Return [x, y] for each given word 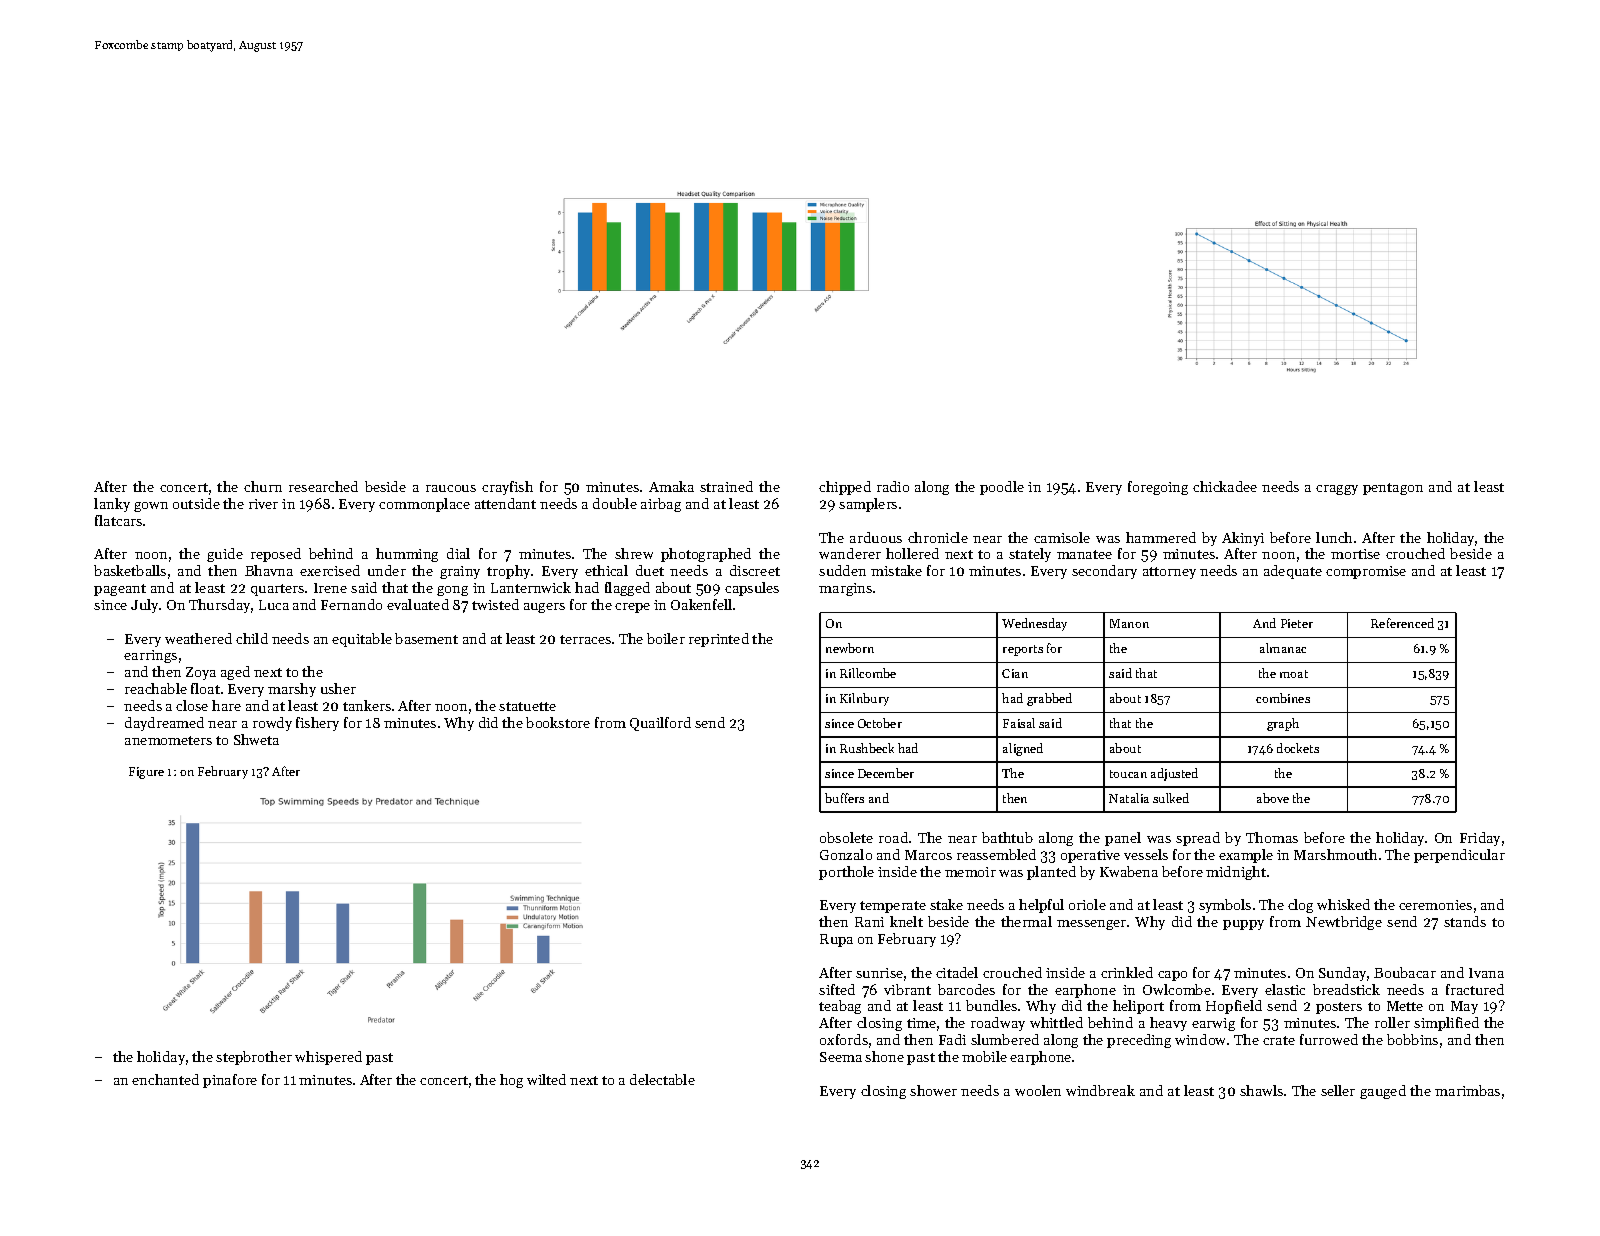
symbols [1225, 906]
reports [1023, 650]
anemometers [168, 740]
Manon [1129, 623]
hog [511, 1081]
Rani [869, 922]
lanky [112, 505]
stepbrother [254, 1058]
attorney [1169, 573]
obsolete [846, 837]
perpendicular [1459, 856]
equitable [362, 640]
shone [884, 1056]
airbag [661, 505]
